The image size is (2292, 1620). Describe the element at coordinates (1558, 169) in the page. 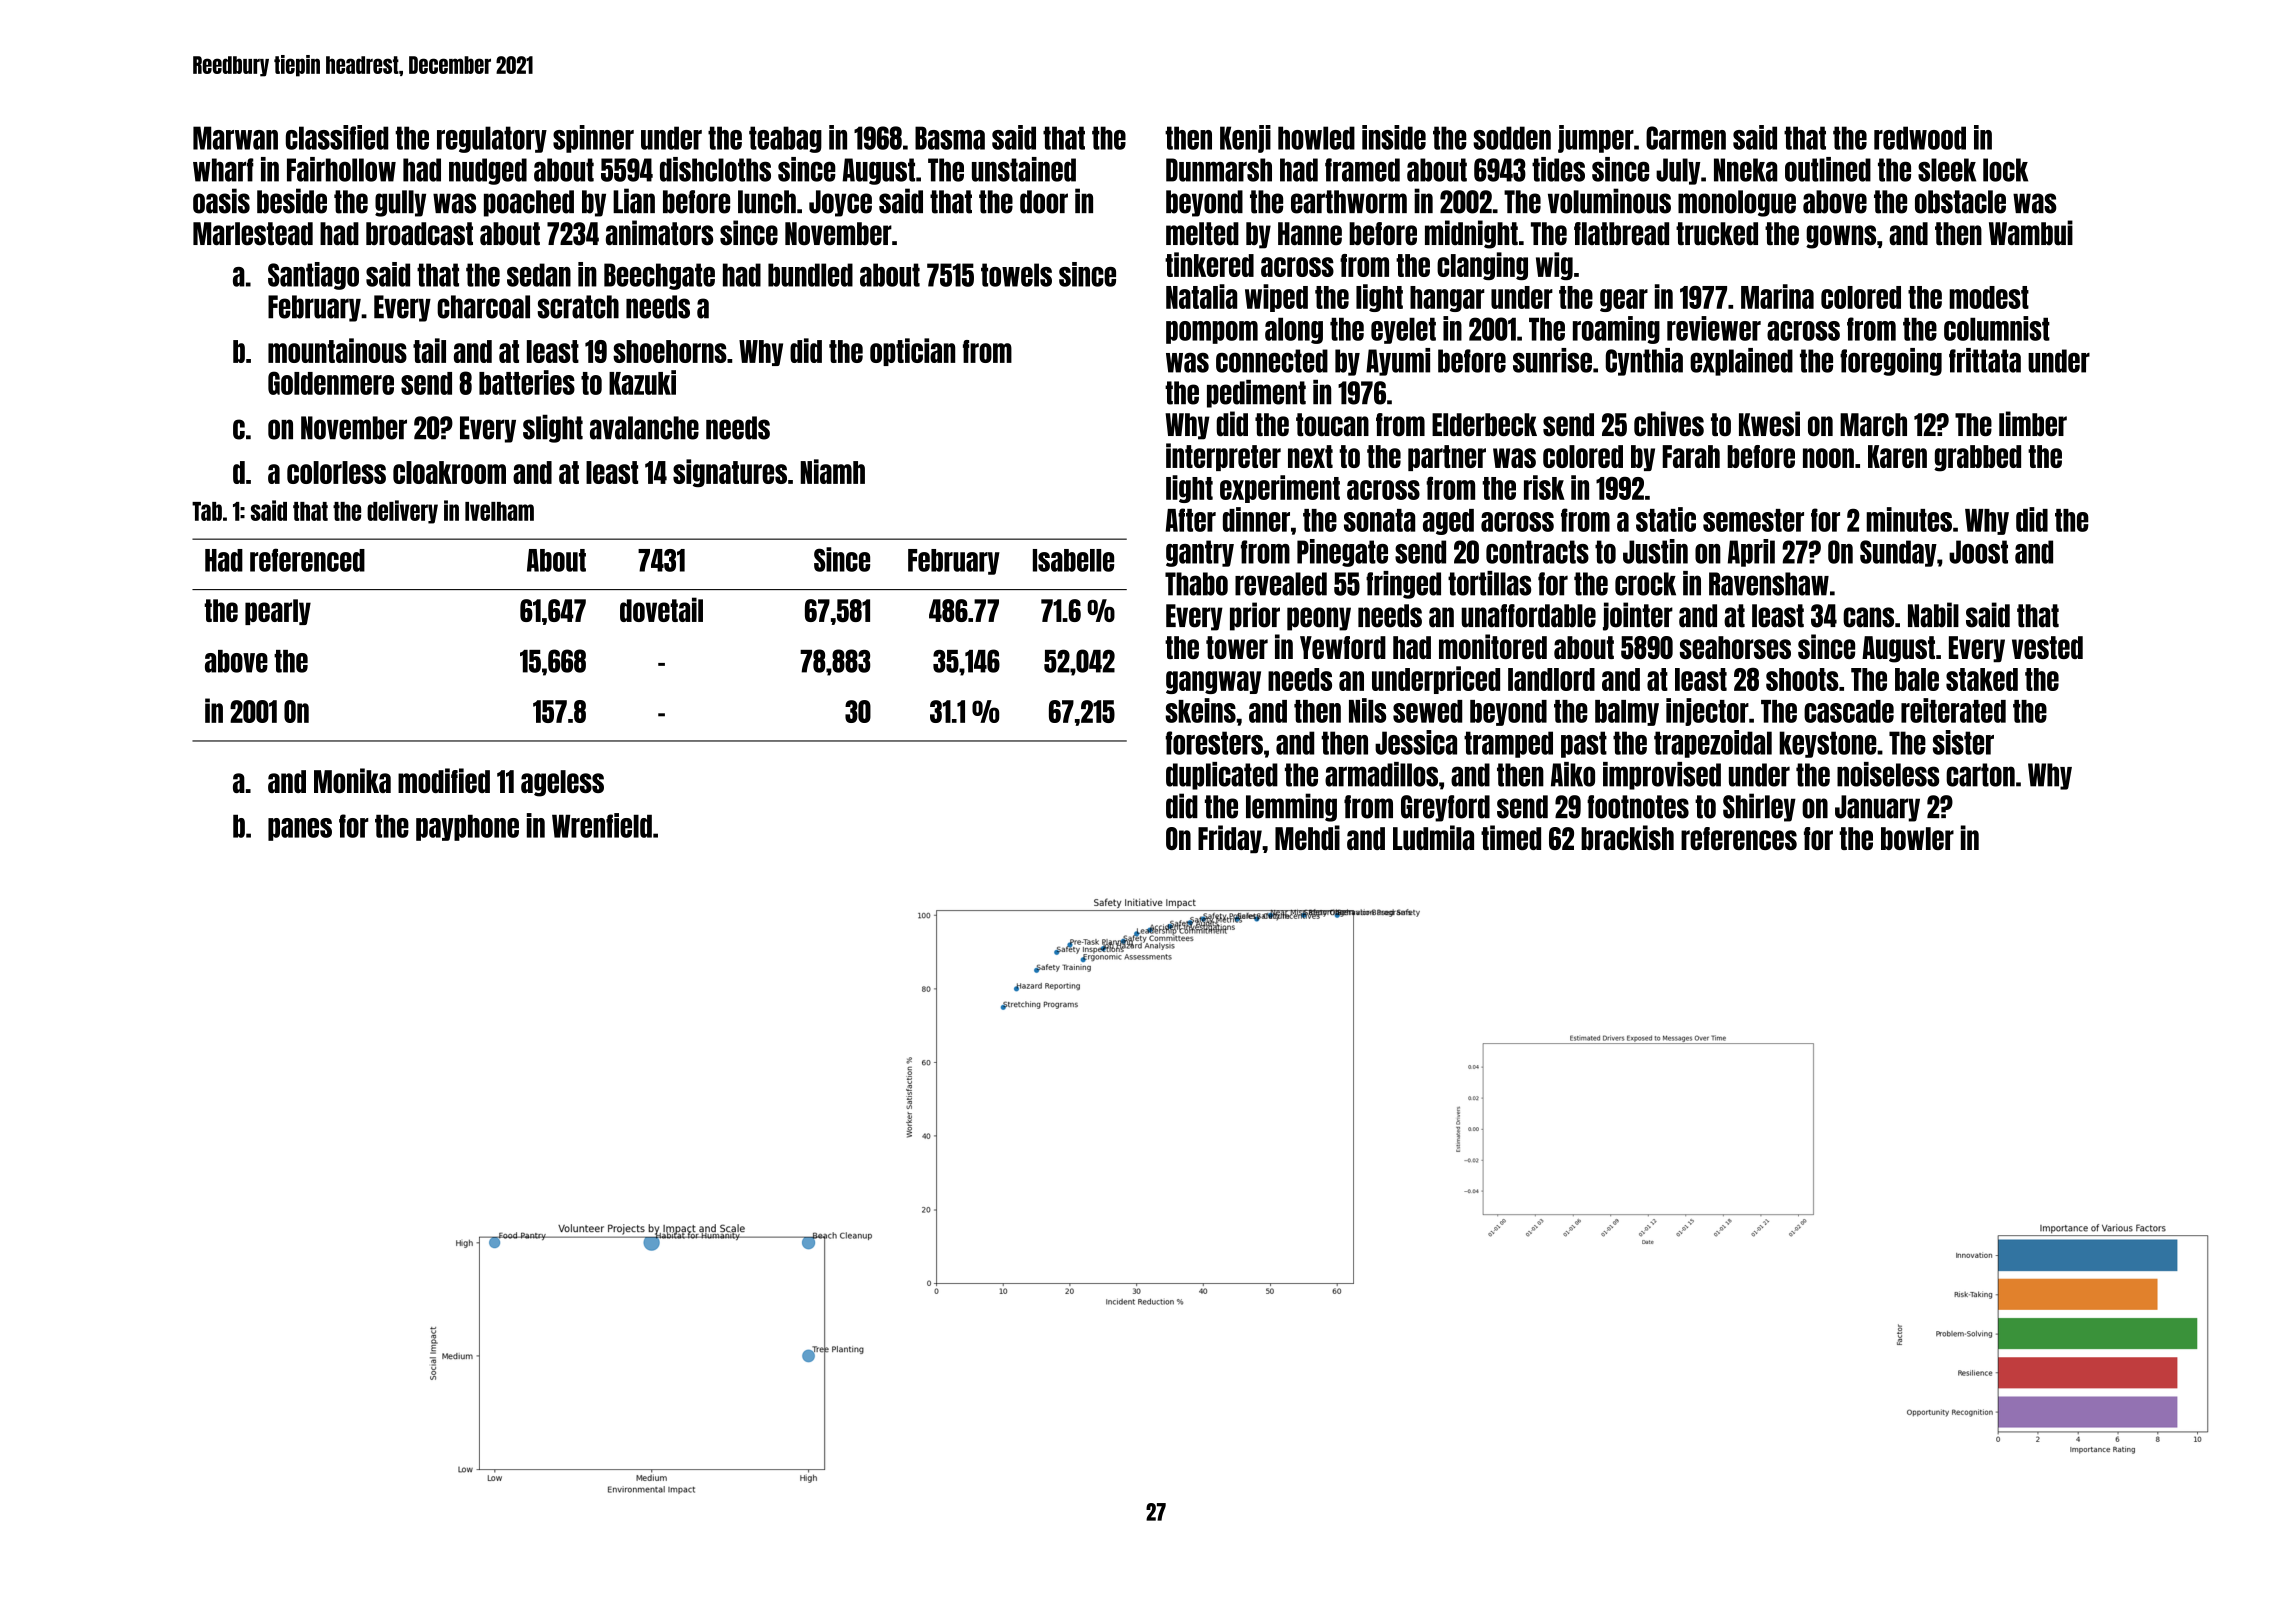

I see `tides` at that location.
